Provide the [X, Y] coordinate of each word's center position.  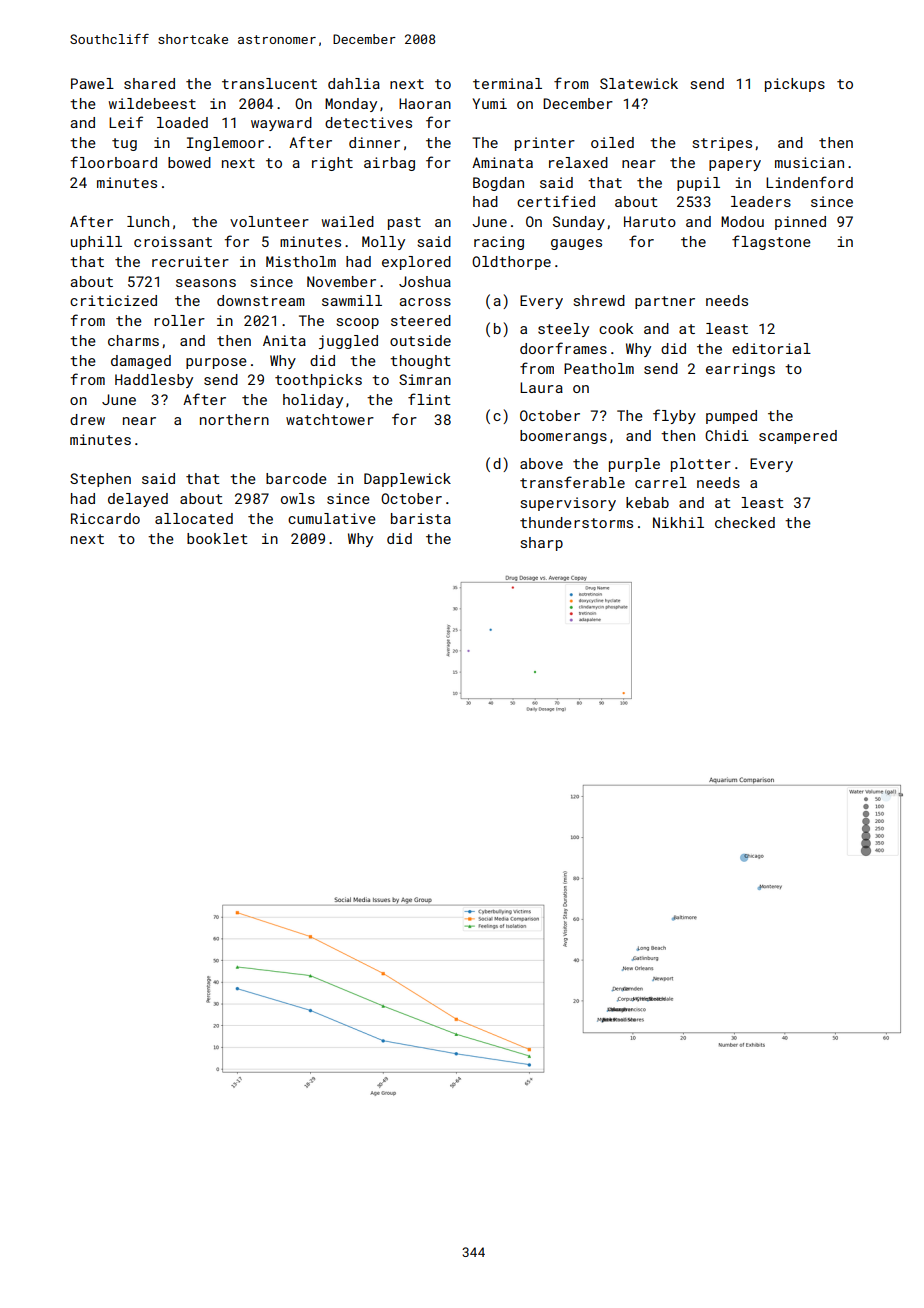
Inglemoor [225, 144]
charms [133, 340]
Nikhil [678, 522]
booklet [217, 538]
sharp [541, 544]
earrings [740, 370]
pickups [795, 85]
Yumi [490, 103]
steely [563, 330]
